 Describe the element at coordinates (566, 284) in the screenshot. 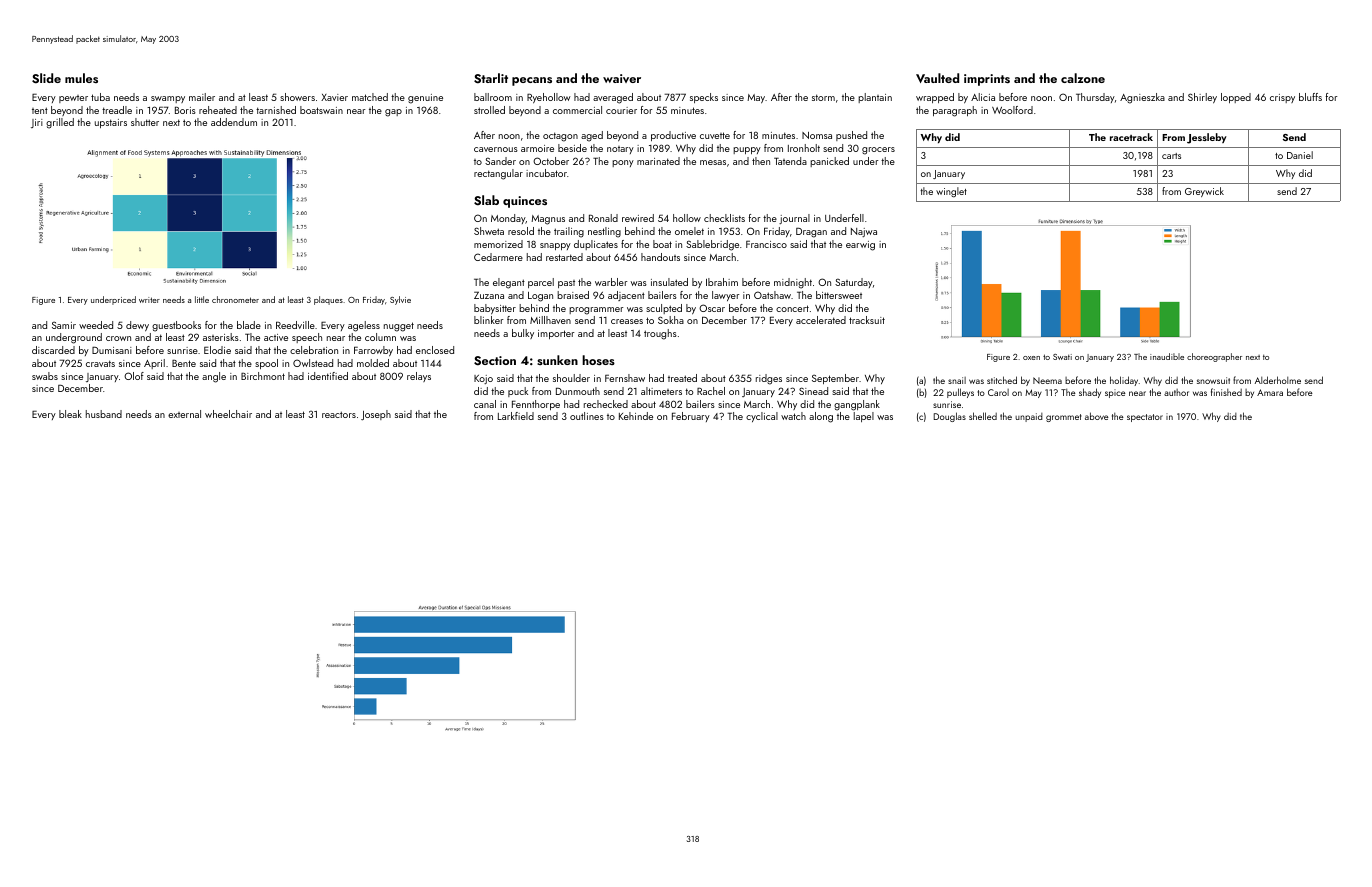

I see `past` at that location.
